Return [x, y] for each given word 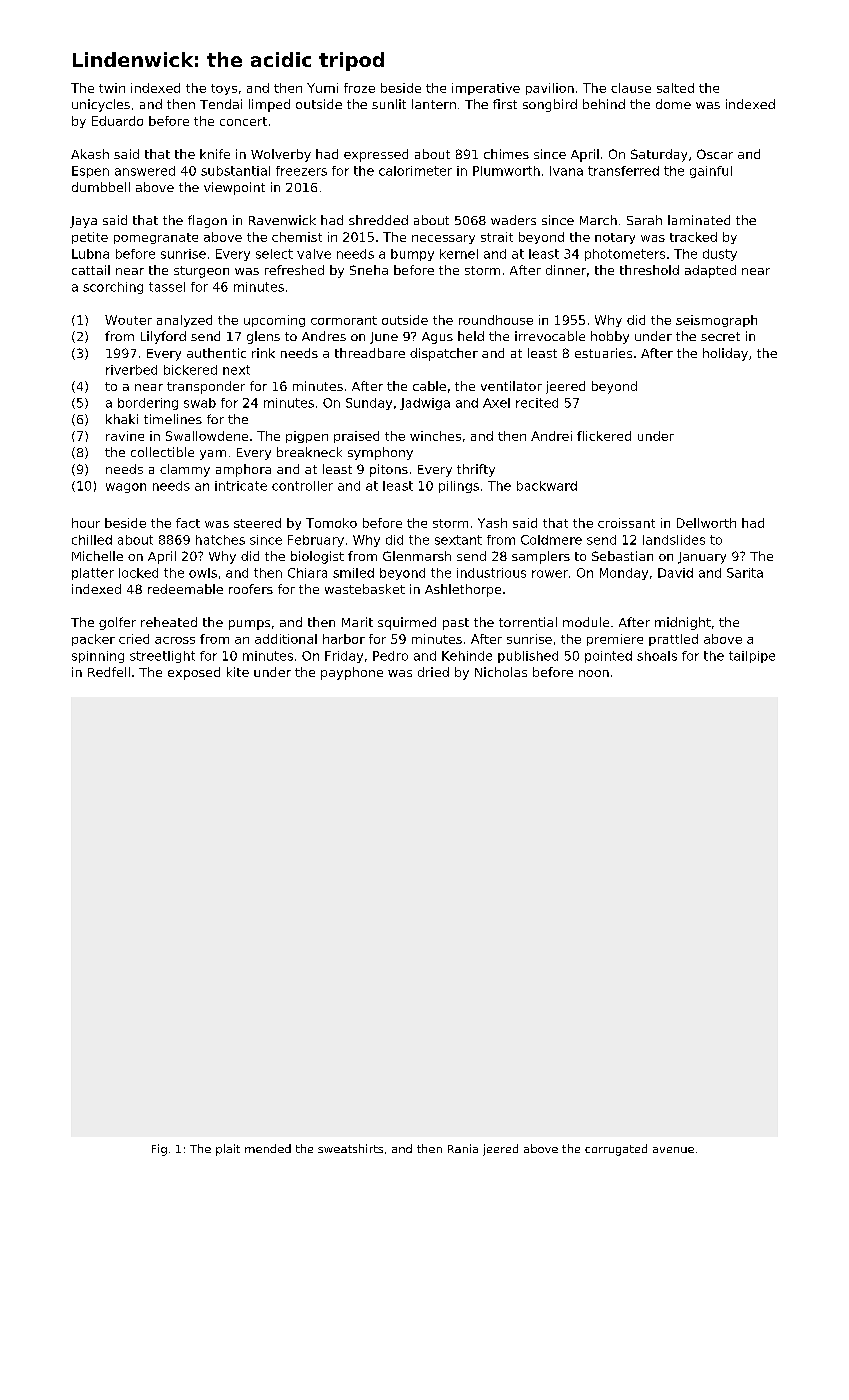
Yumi [322, 88]
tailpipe [752, 657]
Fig [159, 1150]
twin [112, 88]
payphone [352, 673]
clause [631, 88]
